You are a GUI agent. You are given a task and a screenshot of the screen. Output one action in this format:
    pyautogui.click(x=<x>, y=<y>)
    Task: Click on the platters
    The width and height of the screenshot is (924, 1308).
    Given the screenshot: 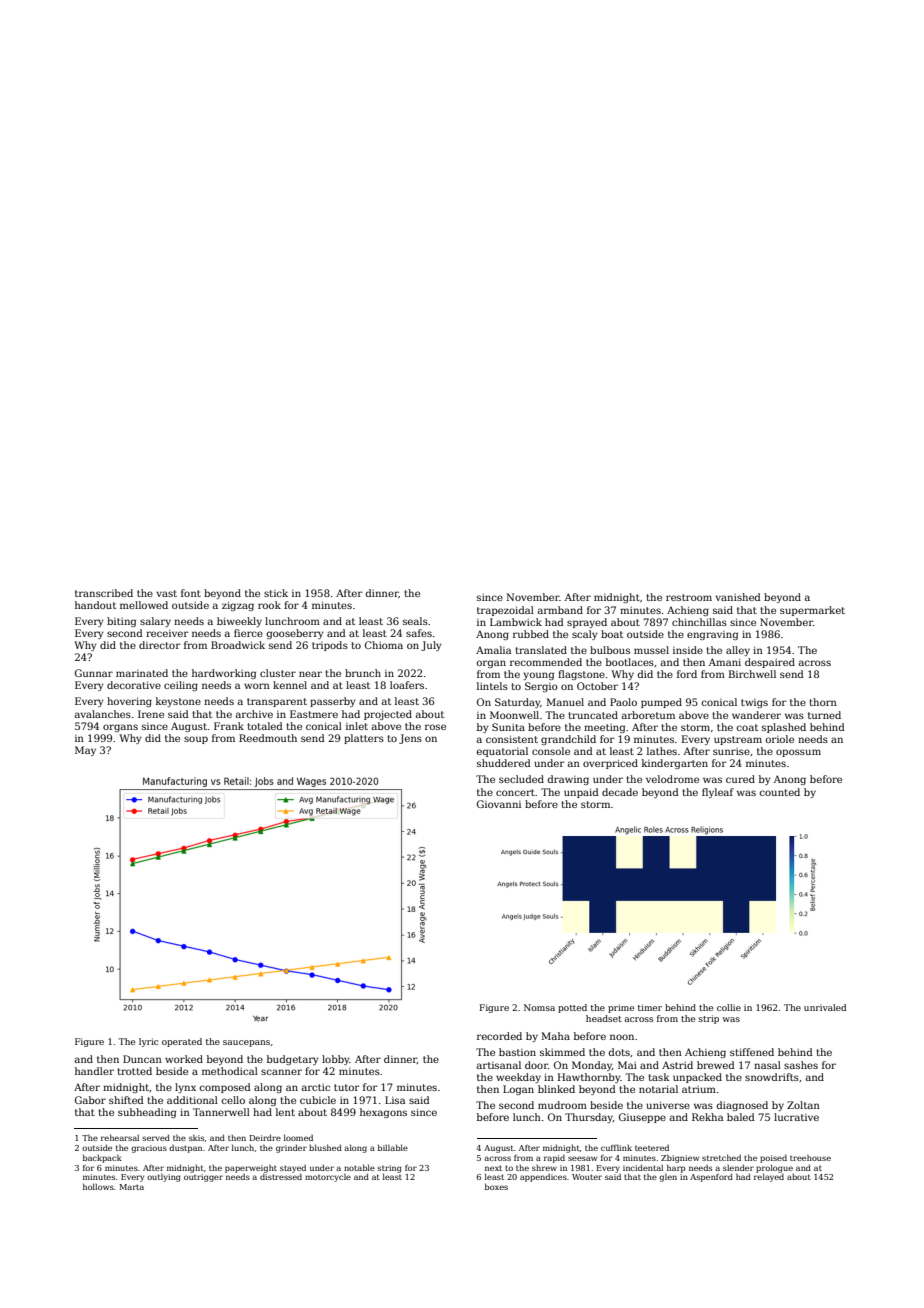 What is the action you would take?
    pyautogui.click(x=364, y=739)
